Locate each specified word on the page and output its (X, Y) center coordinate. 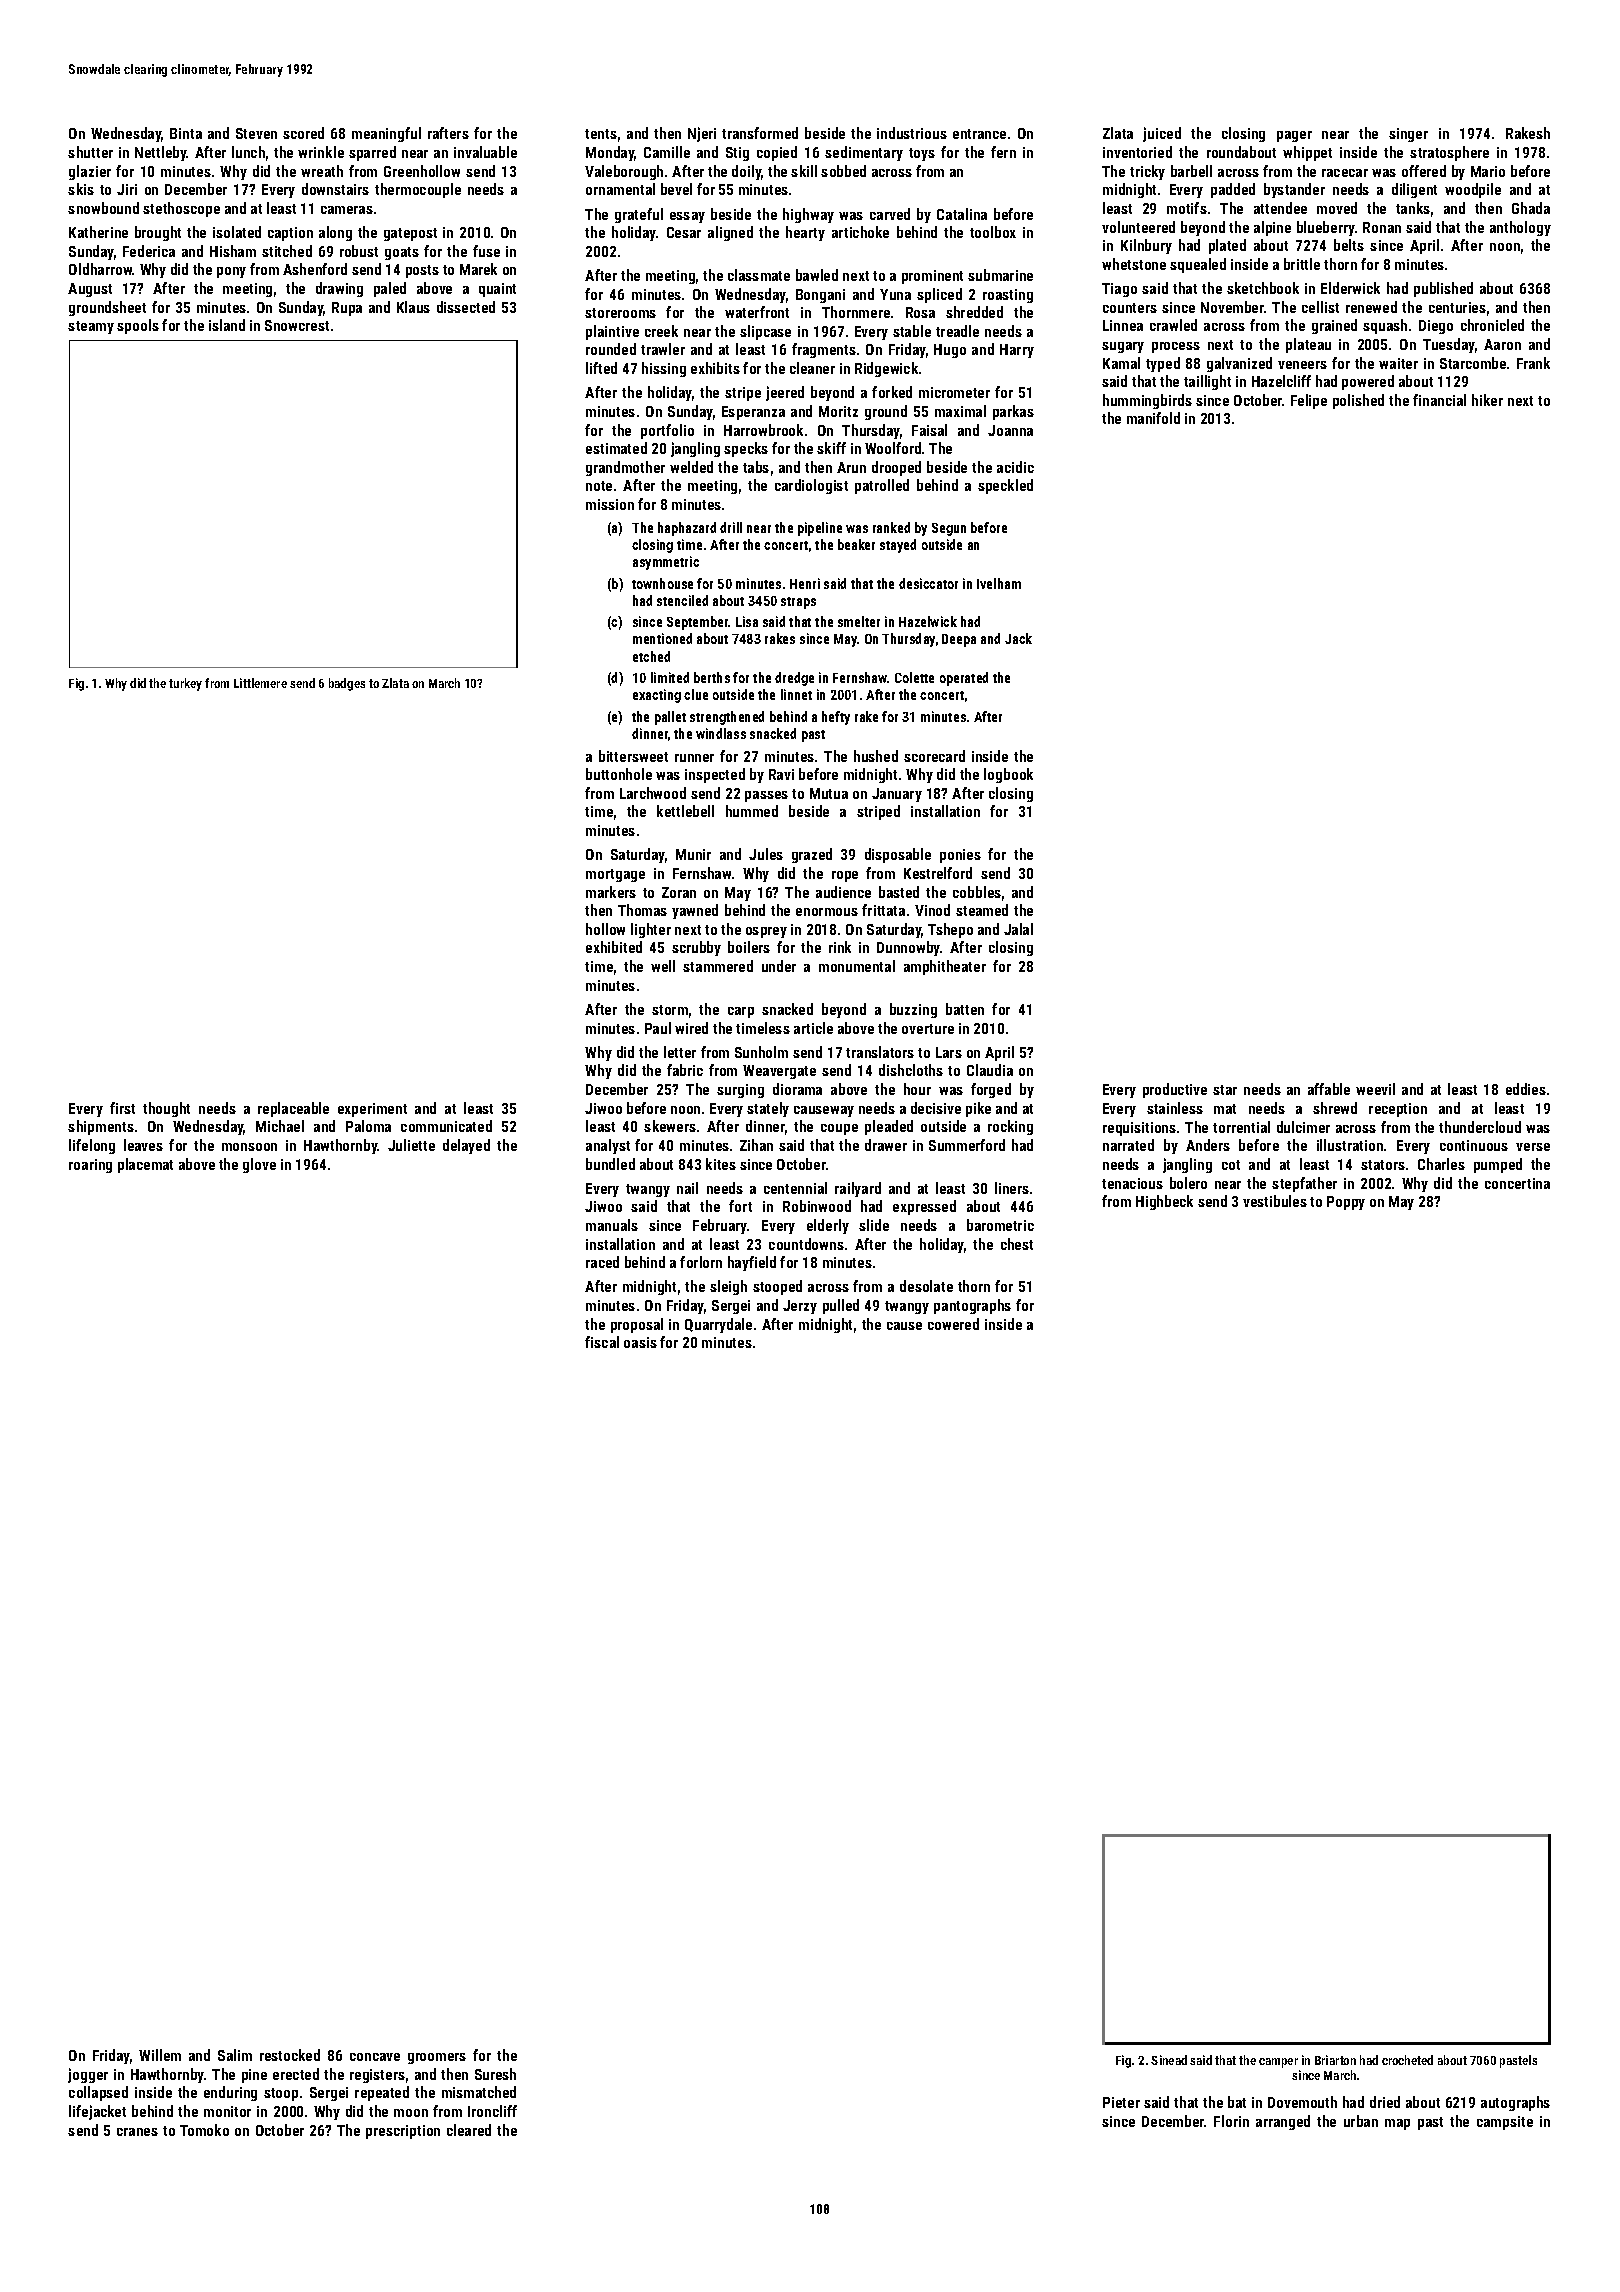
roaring (90, 1166)
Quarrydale (718, 1325)
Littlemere (260, 683)
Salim (235, 2055)
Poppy (1346, 1203)
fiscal (602, 1342)
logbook (1008, 775)
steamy (91, 327)
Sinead (1169, 2060)
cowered (953, 1324)
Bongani (820, 296)
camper (1278, 2063)
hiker (1487, 400)
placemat (145, 1165)
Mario (1488, 171)
